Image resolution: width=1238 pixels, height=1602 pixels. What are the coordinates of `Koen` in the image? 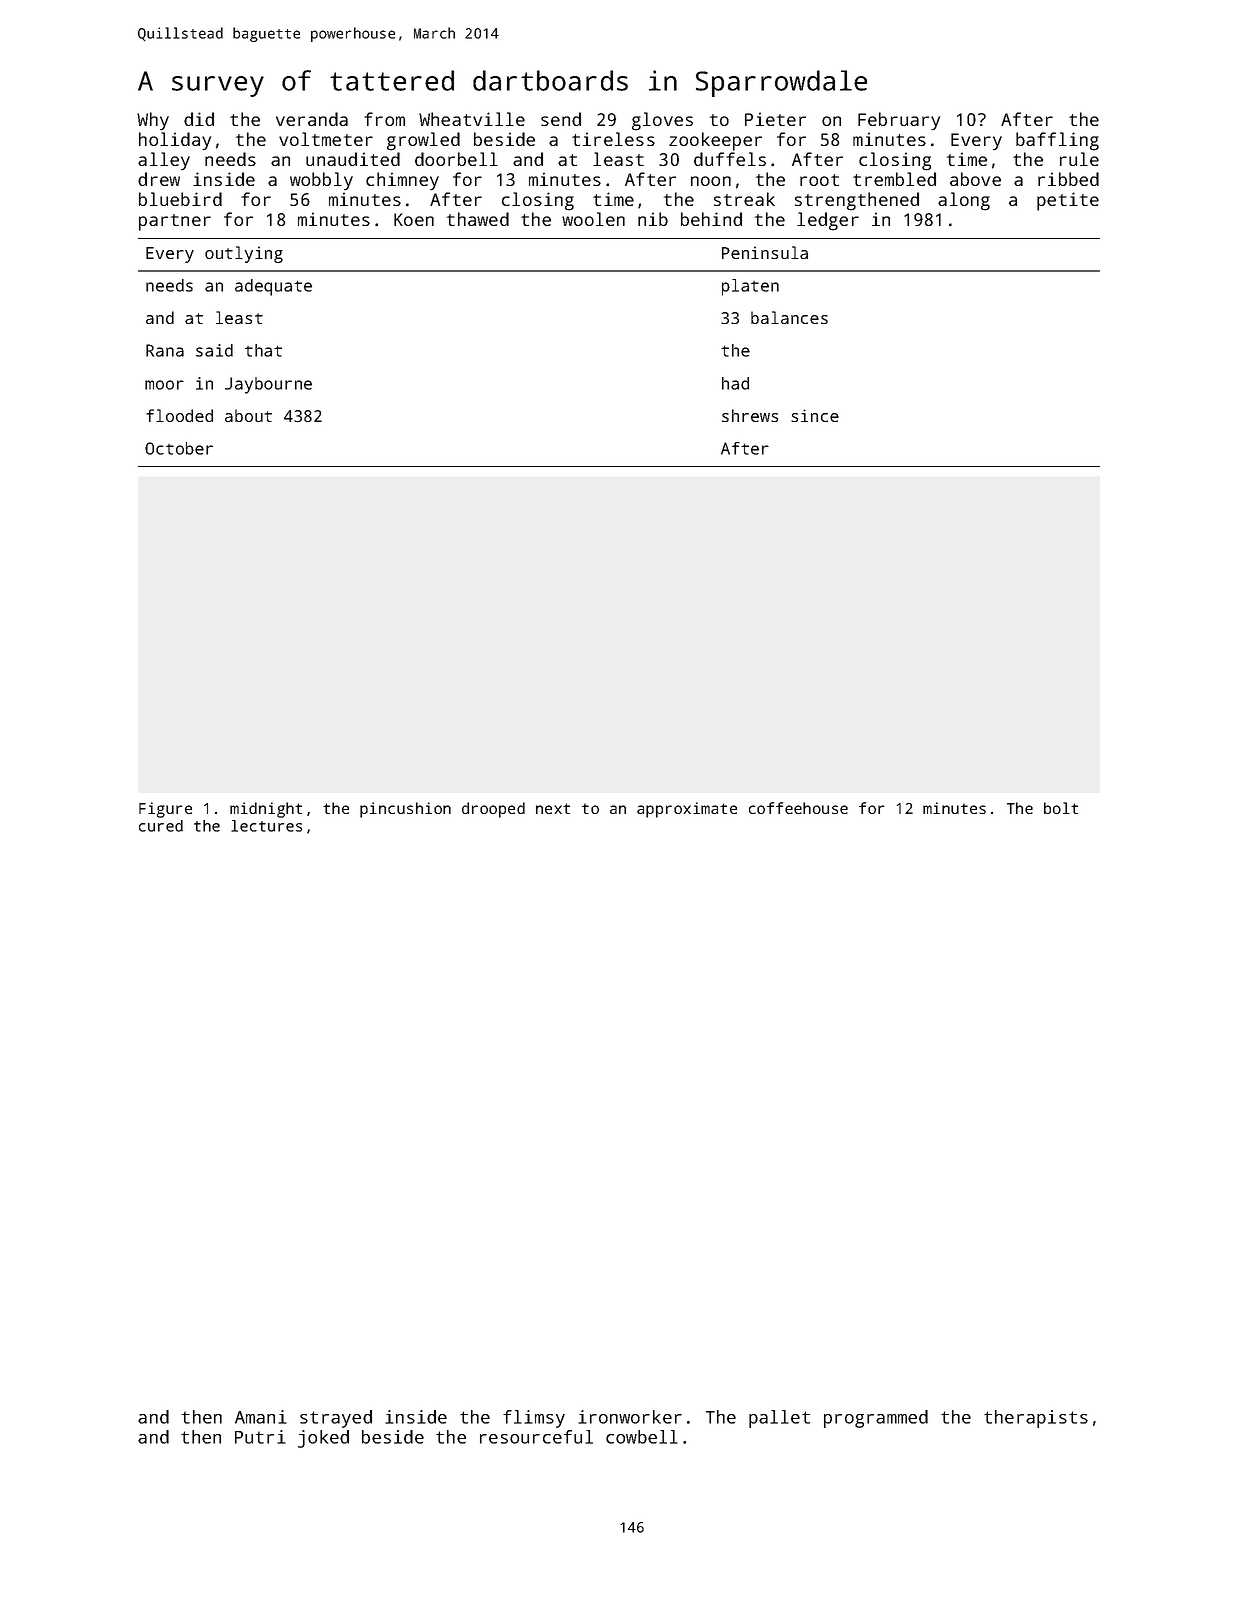 It's located at (414, 219).
